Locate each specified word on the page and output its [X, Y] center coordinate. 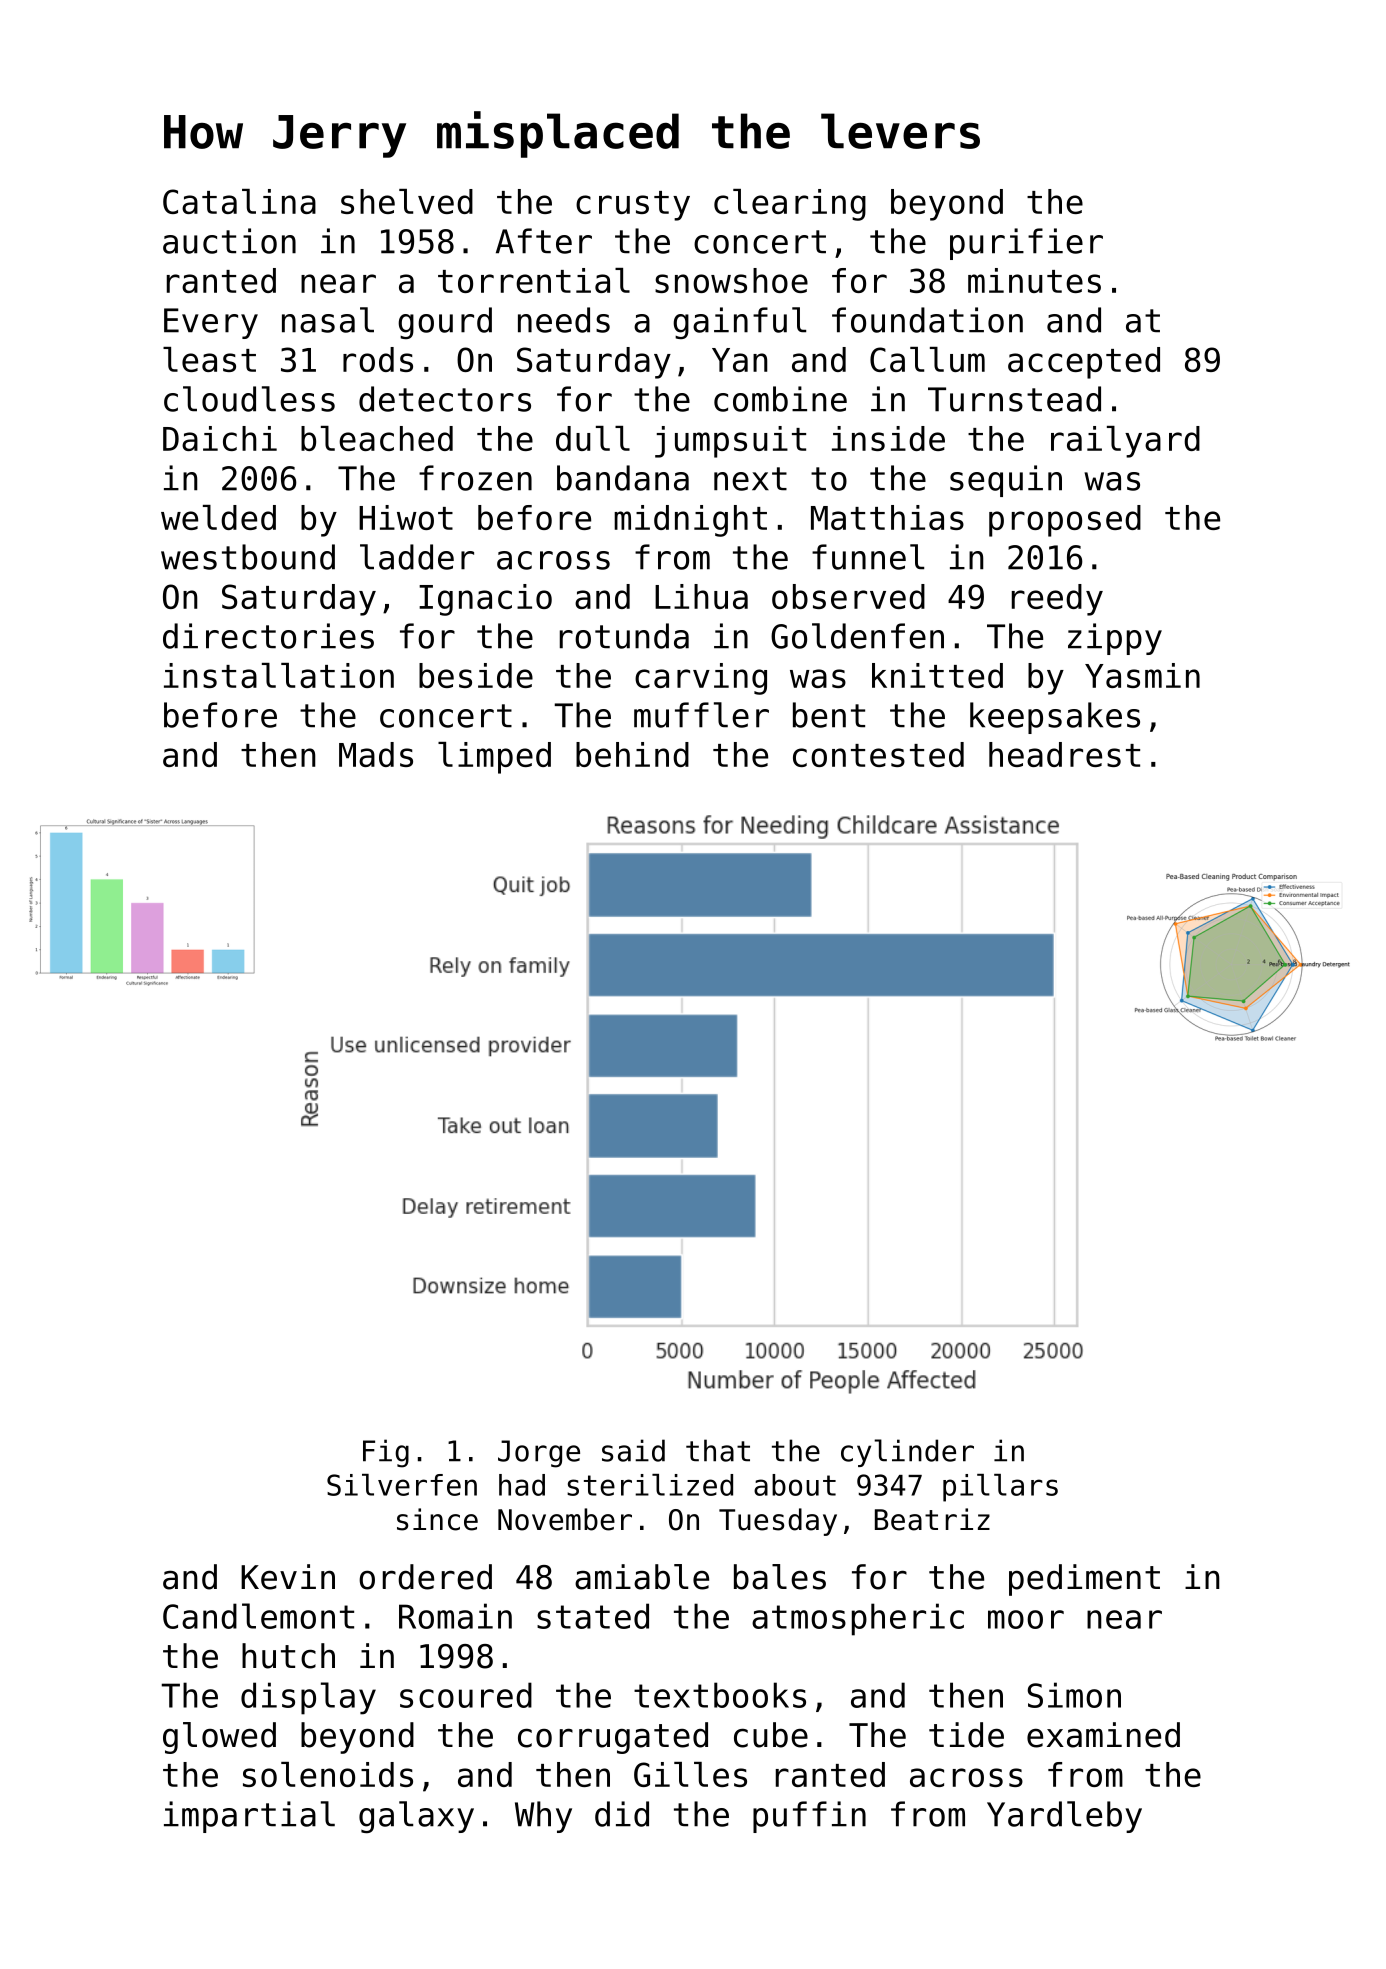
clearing [790, 205]
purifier [1026, 244]
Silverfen [402, 1485]
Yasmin [1142, 675]
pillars [1000, 1488]
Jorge [539, 1454]
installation [279, 675]
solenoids [328, 1774]
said [633, 1450]
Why [543, 1817]
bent [829, 715]
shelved [407, 201]
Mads [376, 754]
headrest [1064, 754]
